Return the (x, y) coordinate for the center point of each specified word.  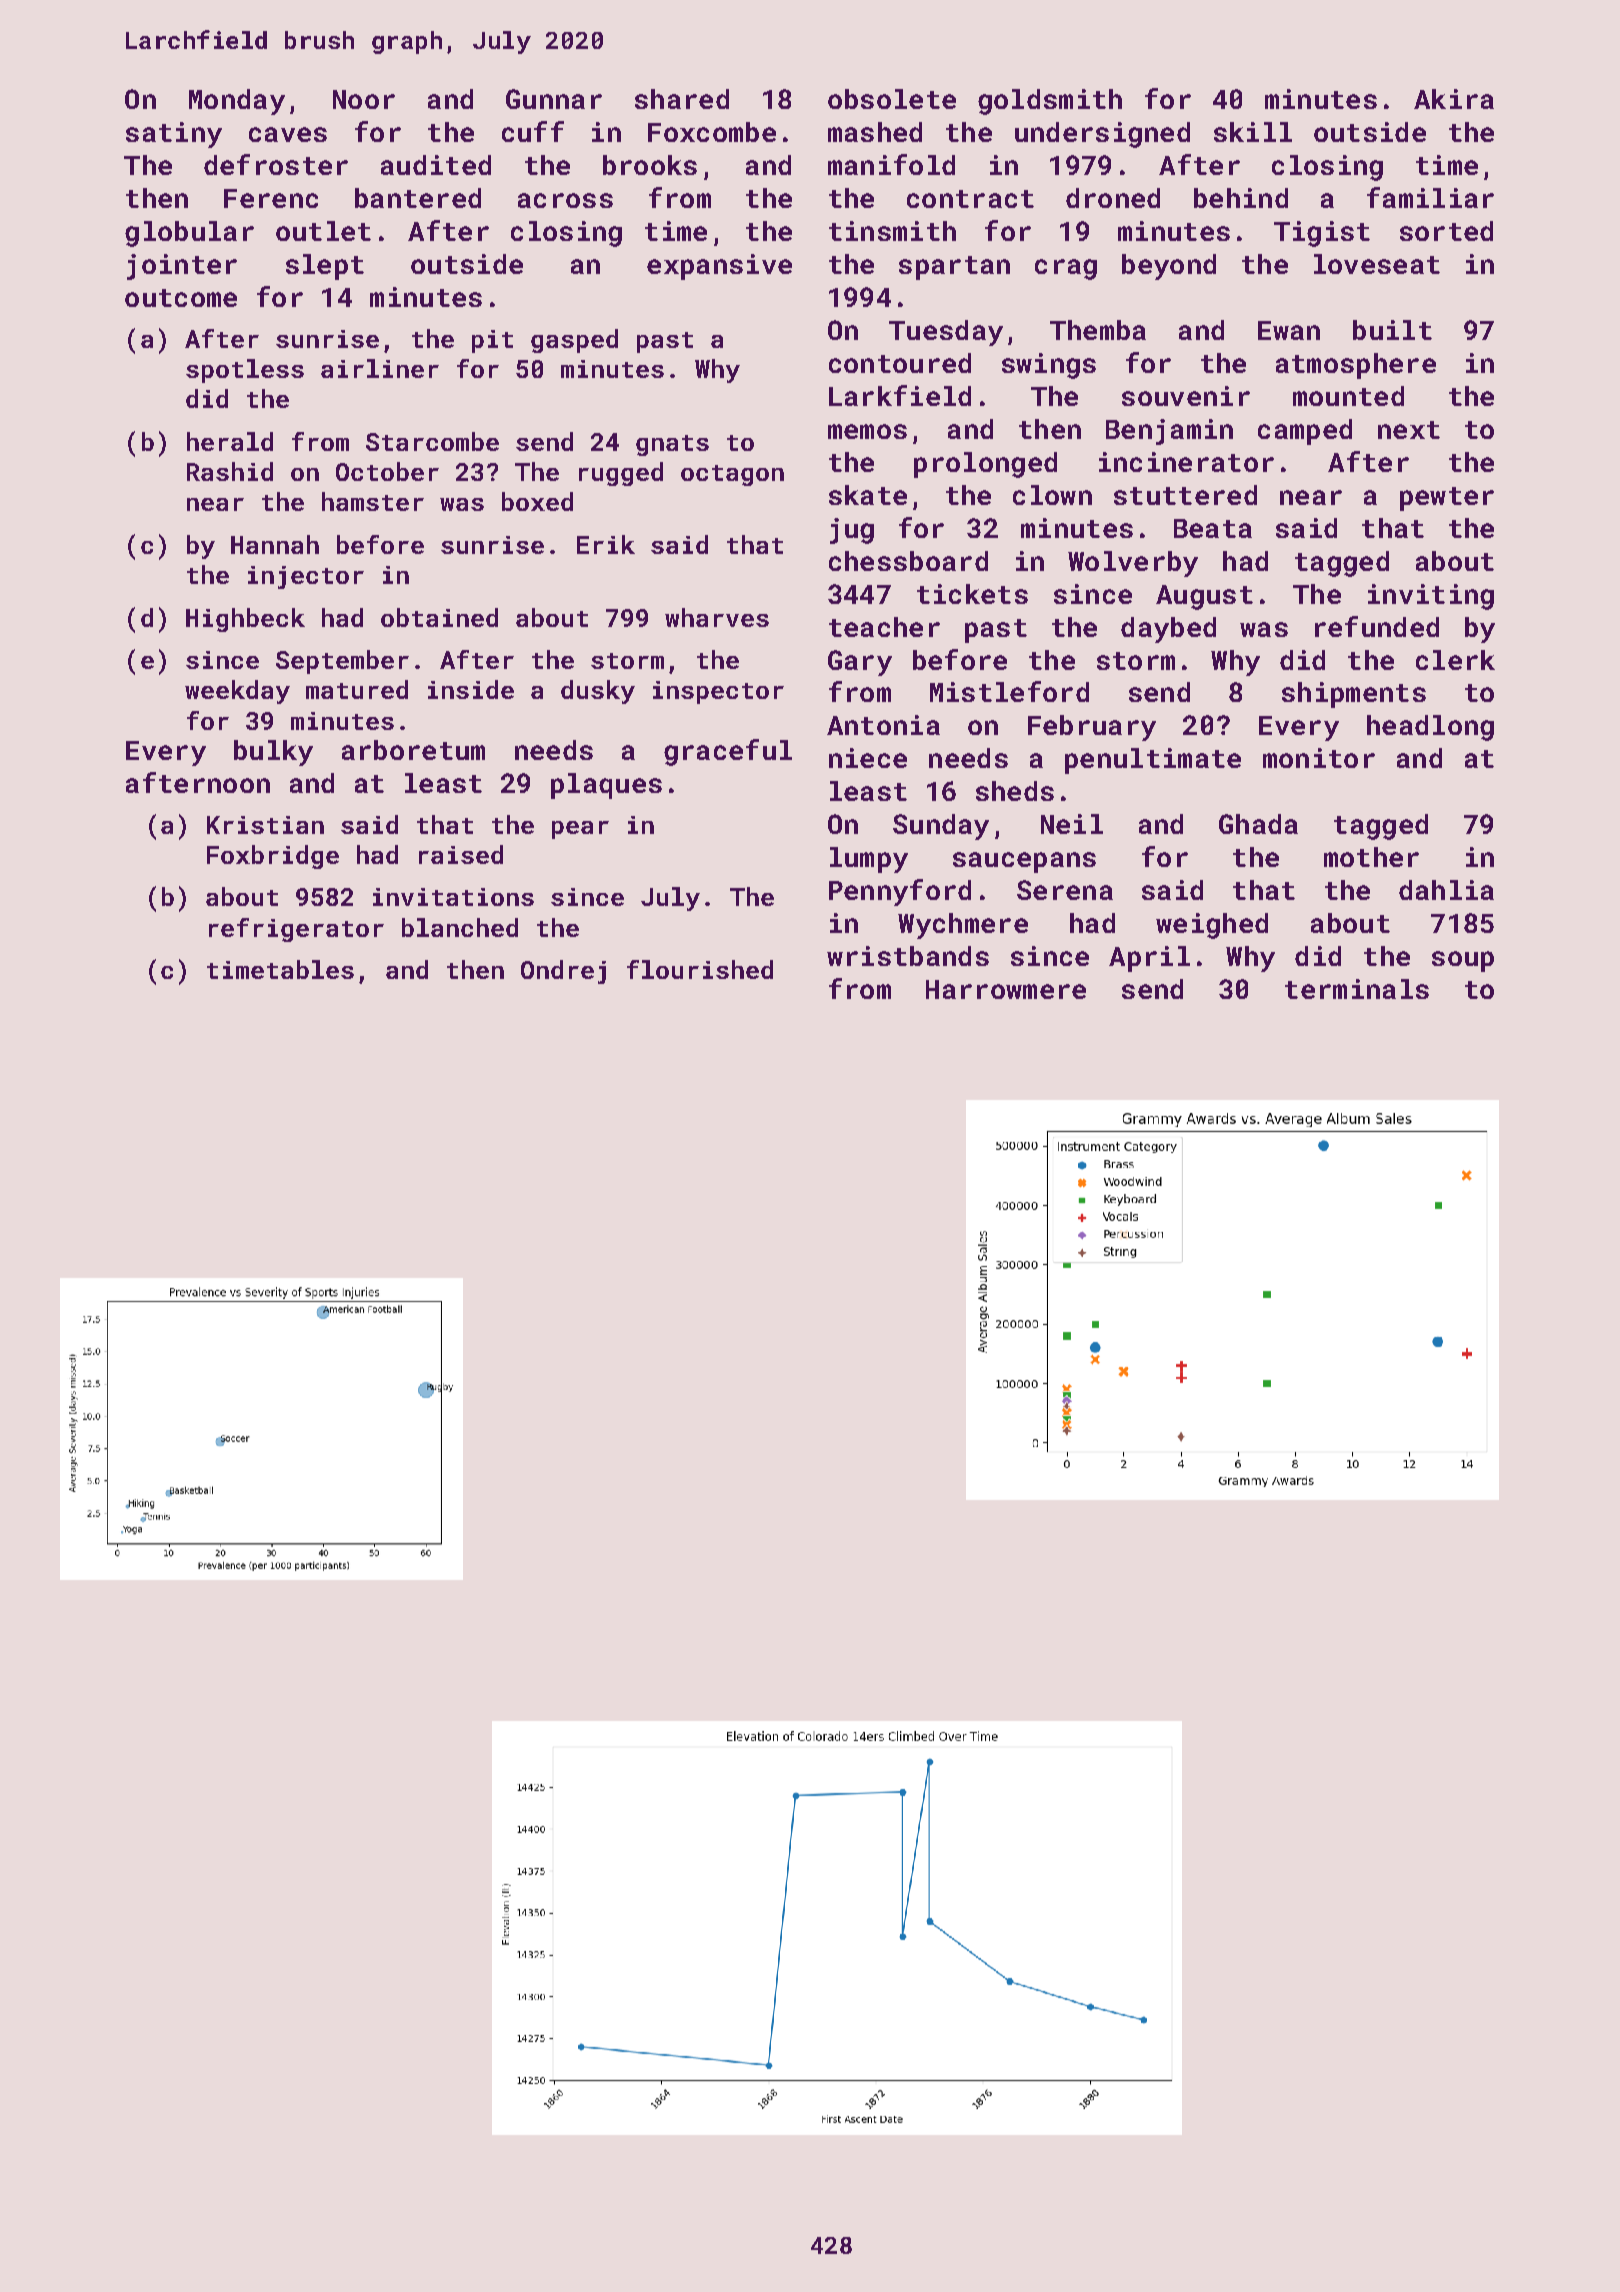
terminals (1357, 989)
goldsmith (1050, 102)
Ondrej (563, 972)
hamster (373, 501)
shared (682, 99)
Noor (364, 99)
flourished (700, 969)
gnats (672, 445)
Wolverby (1133, 564)
